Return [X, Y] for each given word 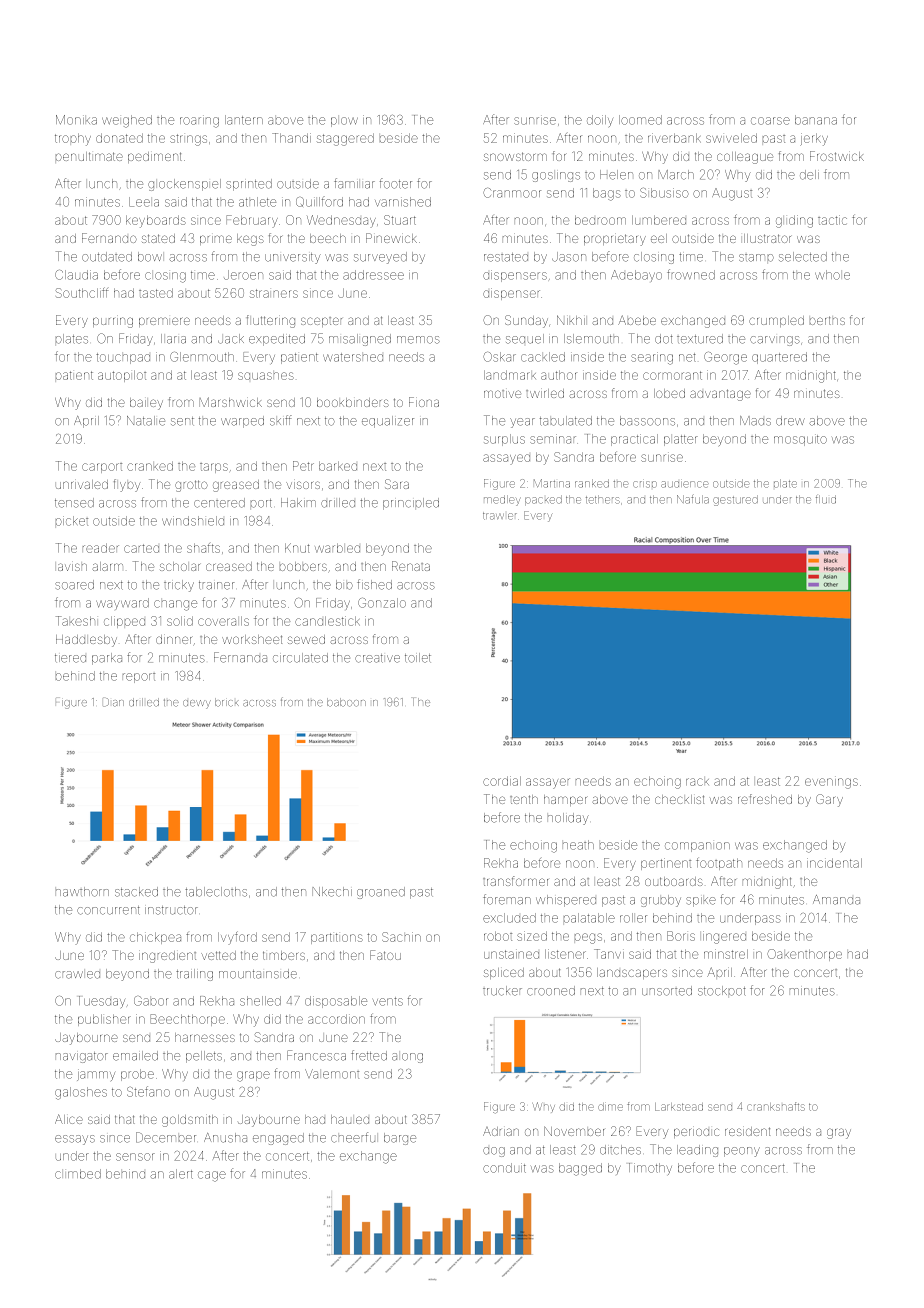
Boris [681, 936]
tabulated [566, 421]
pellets [204, 1057]
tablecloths [216, 892]
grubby [661, 901]
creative [377, 658]
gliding [794, 221]
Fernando [109, 238]
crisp [645, 484]
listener [565, 954]
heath [578, 845]
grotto [191, 486]
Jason [569, 257]
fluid [826, 499]
